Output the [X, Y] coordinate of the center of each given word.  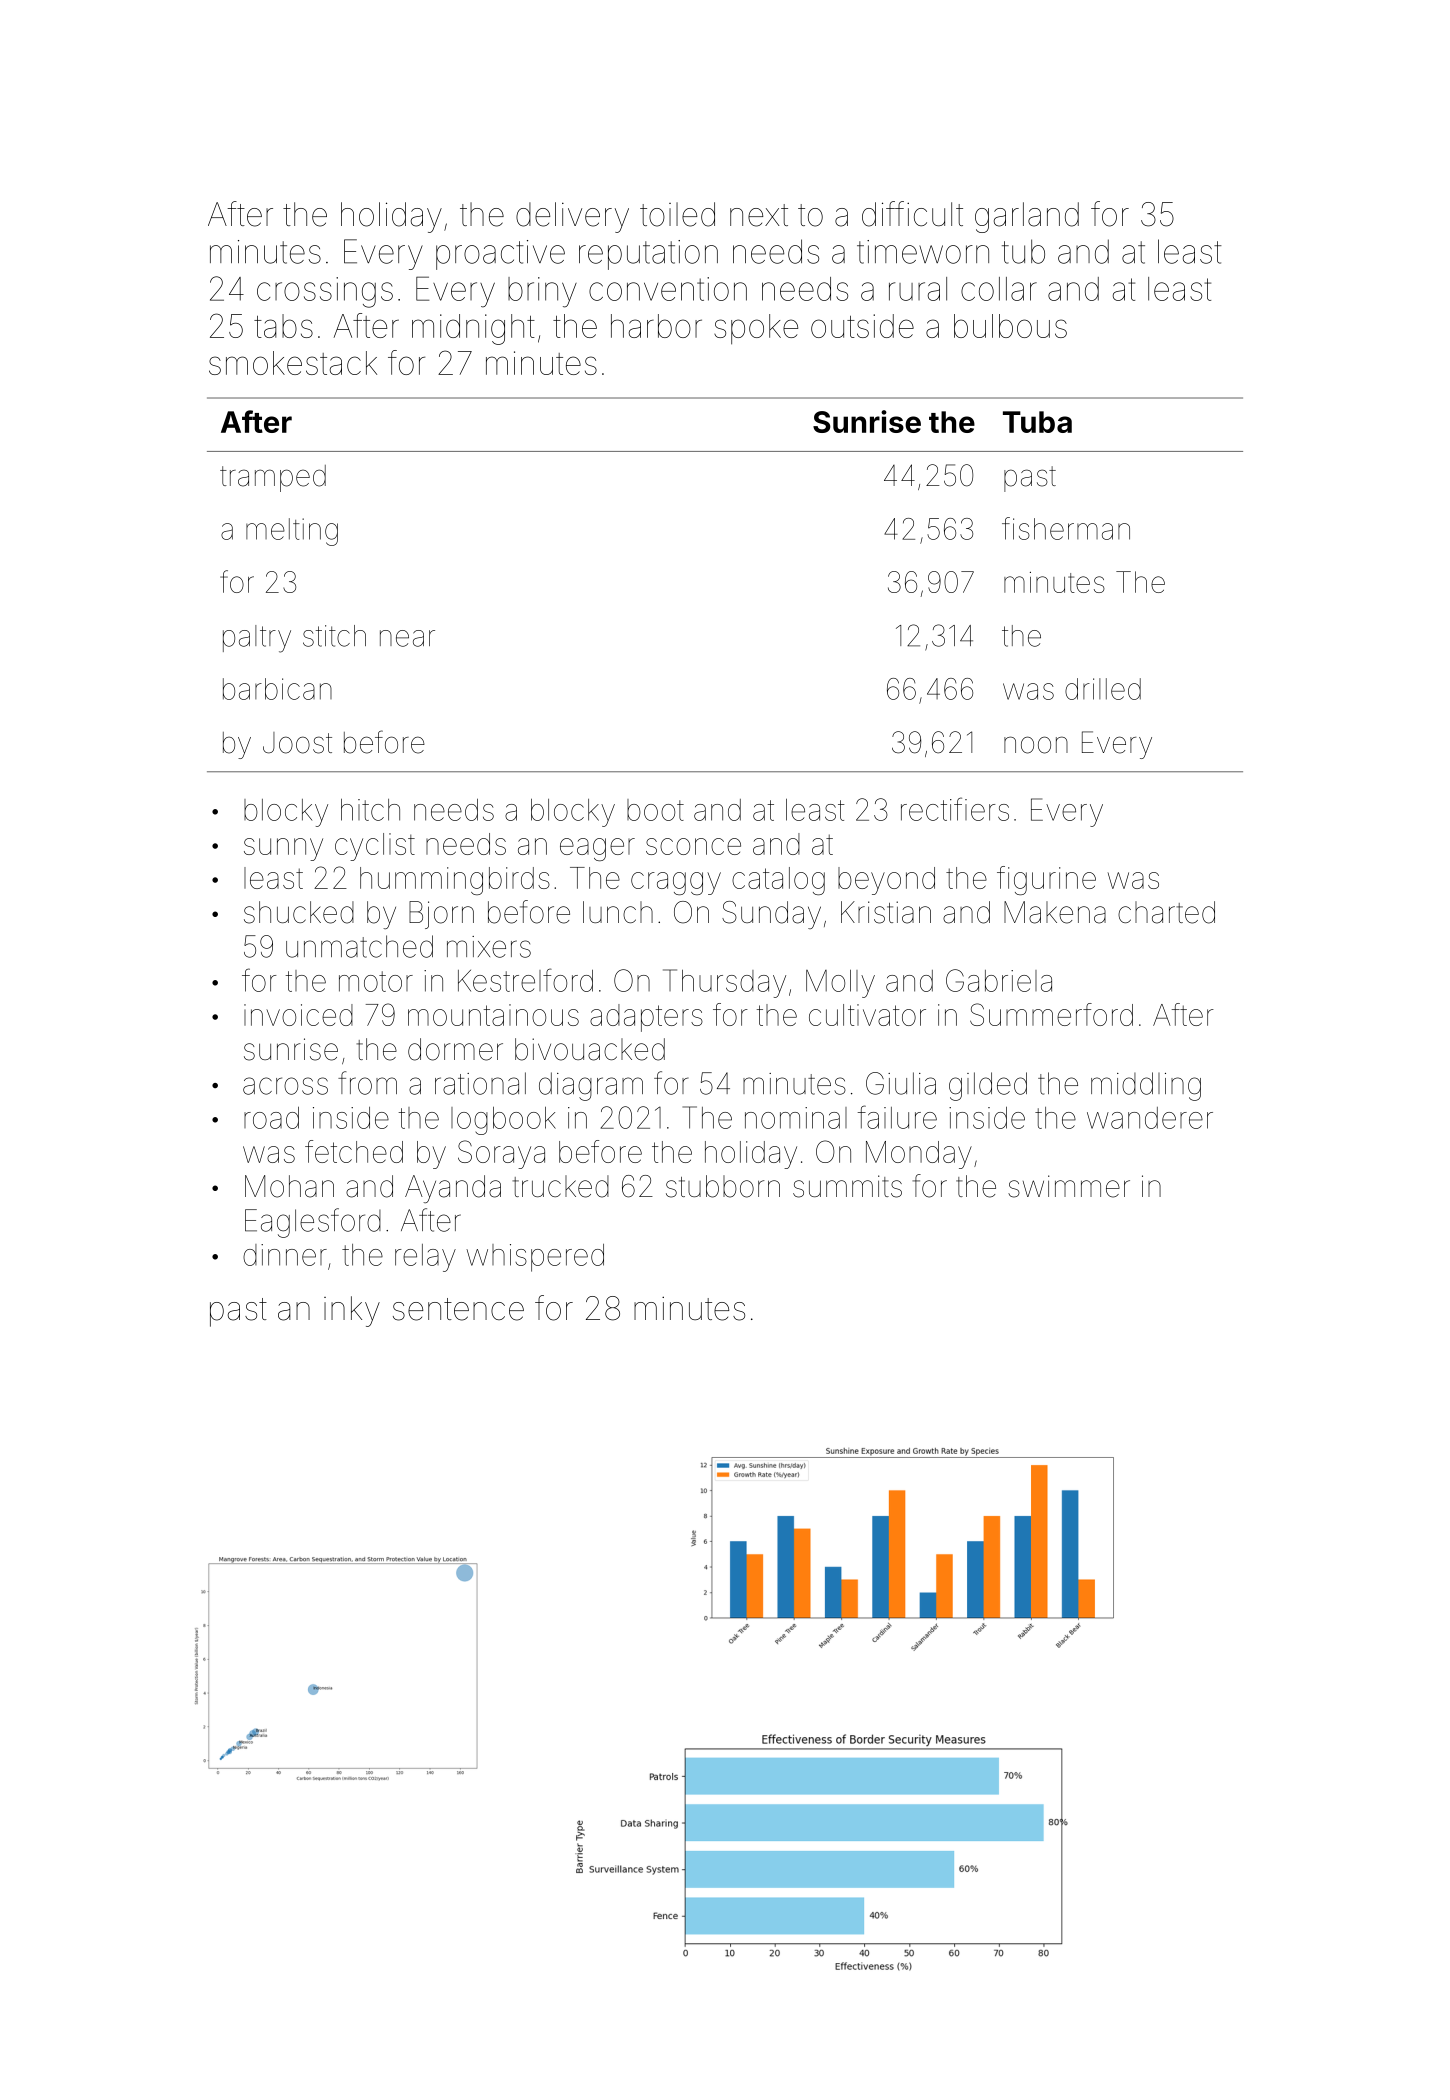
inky [352, 1311]
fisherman [1066, 528]
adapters [646, 1018]
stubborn [723, 1186]
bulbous [1010, 326]
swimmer [1069, 1186]
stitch [334, 636]
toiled [677, 214]
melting [292, 532]
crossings [325, 292]
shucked [299, 912]
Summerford [1051, 1014]
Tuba [1037, 422]
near [407, 638]
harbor [656, 326]
